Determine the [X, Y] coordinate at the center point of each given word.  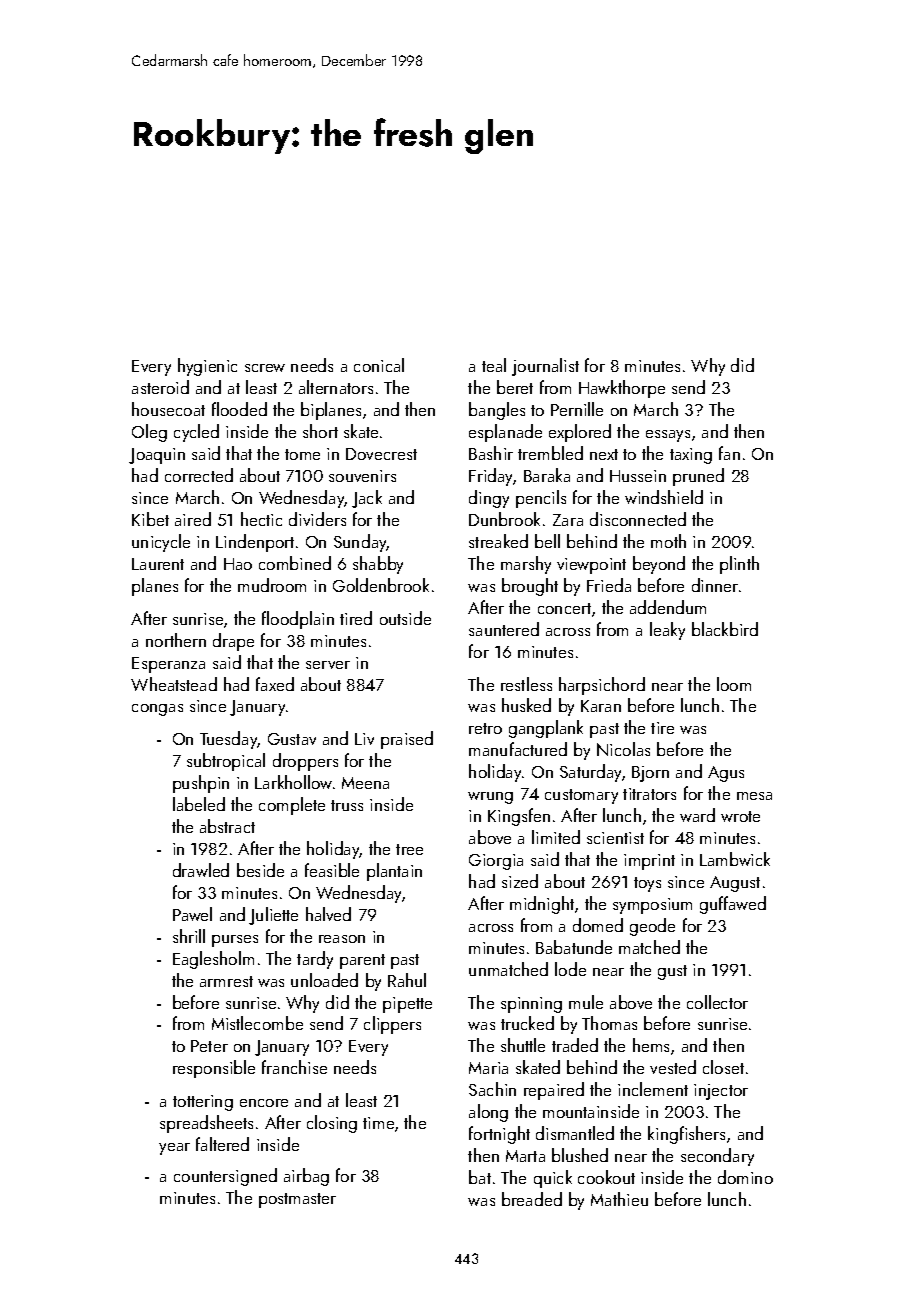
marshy [526, 565]
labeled [199, 804]
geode [652, 927]
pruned [698, 477]
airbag [306, 1177]
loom [734, 684]
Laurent [158, 564]
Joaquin [157, 456]
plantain [394, 872]
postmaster [297, 1200]
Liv [364, 739]
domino [745, 1177]
